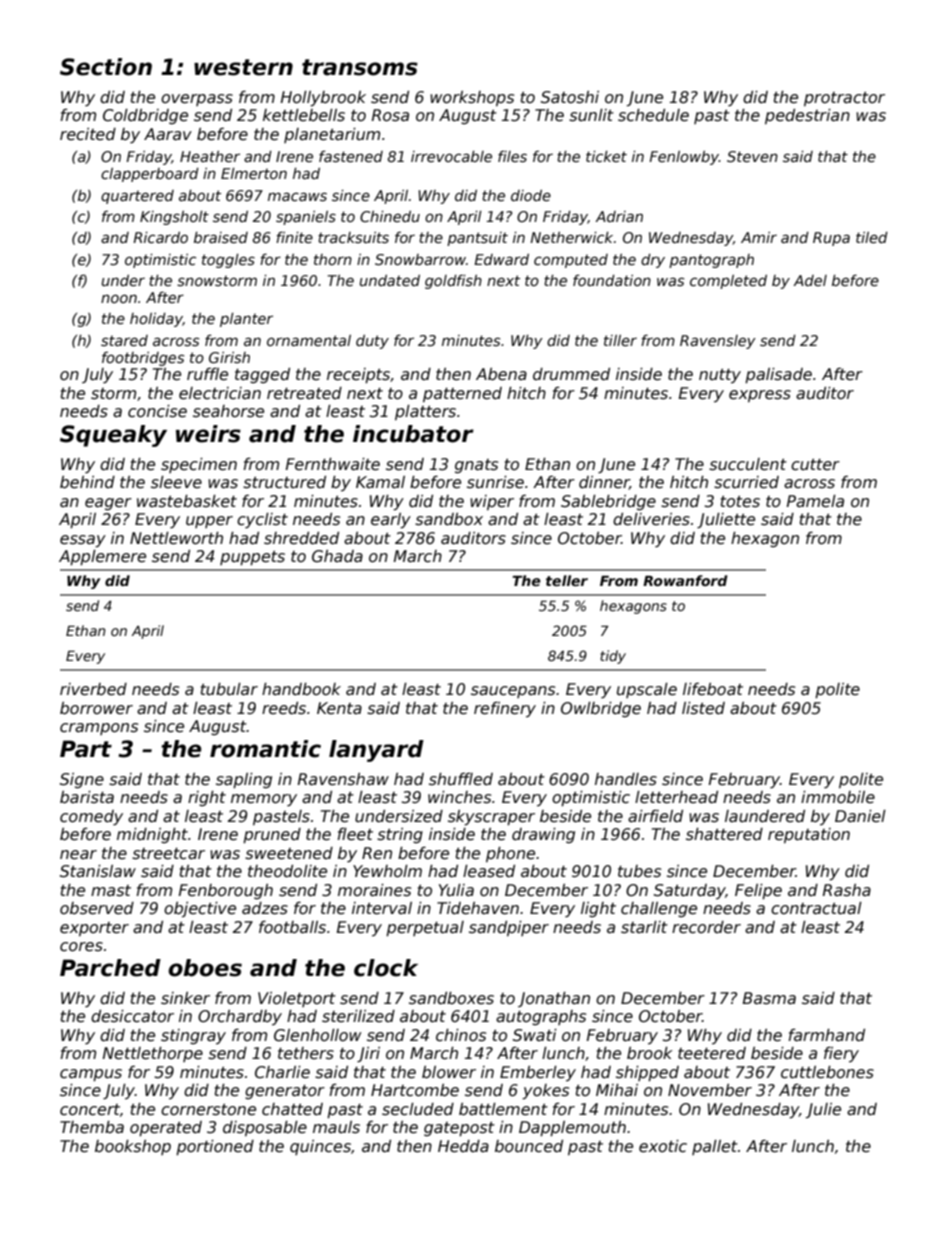  What do you see at coordinates (463, 1146) in the image?
I see `Hedda` at bounding box center [463, 1146].
